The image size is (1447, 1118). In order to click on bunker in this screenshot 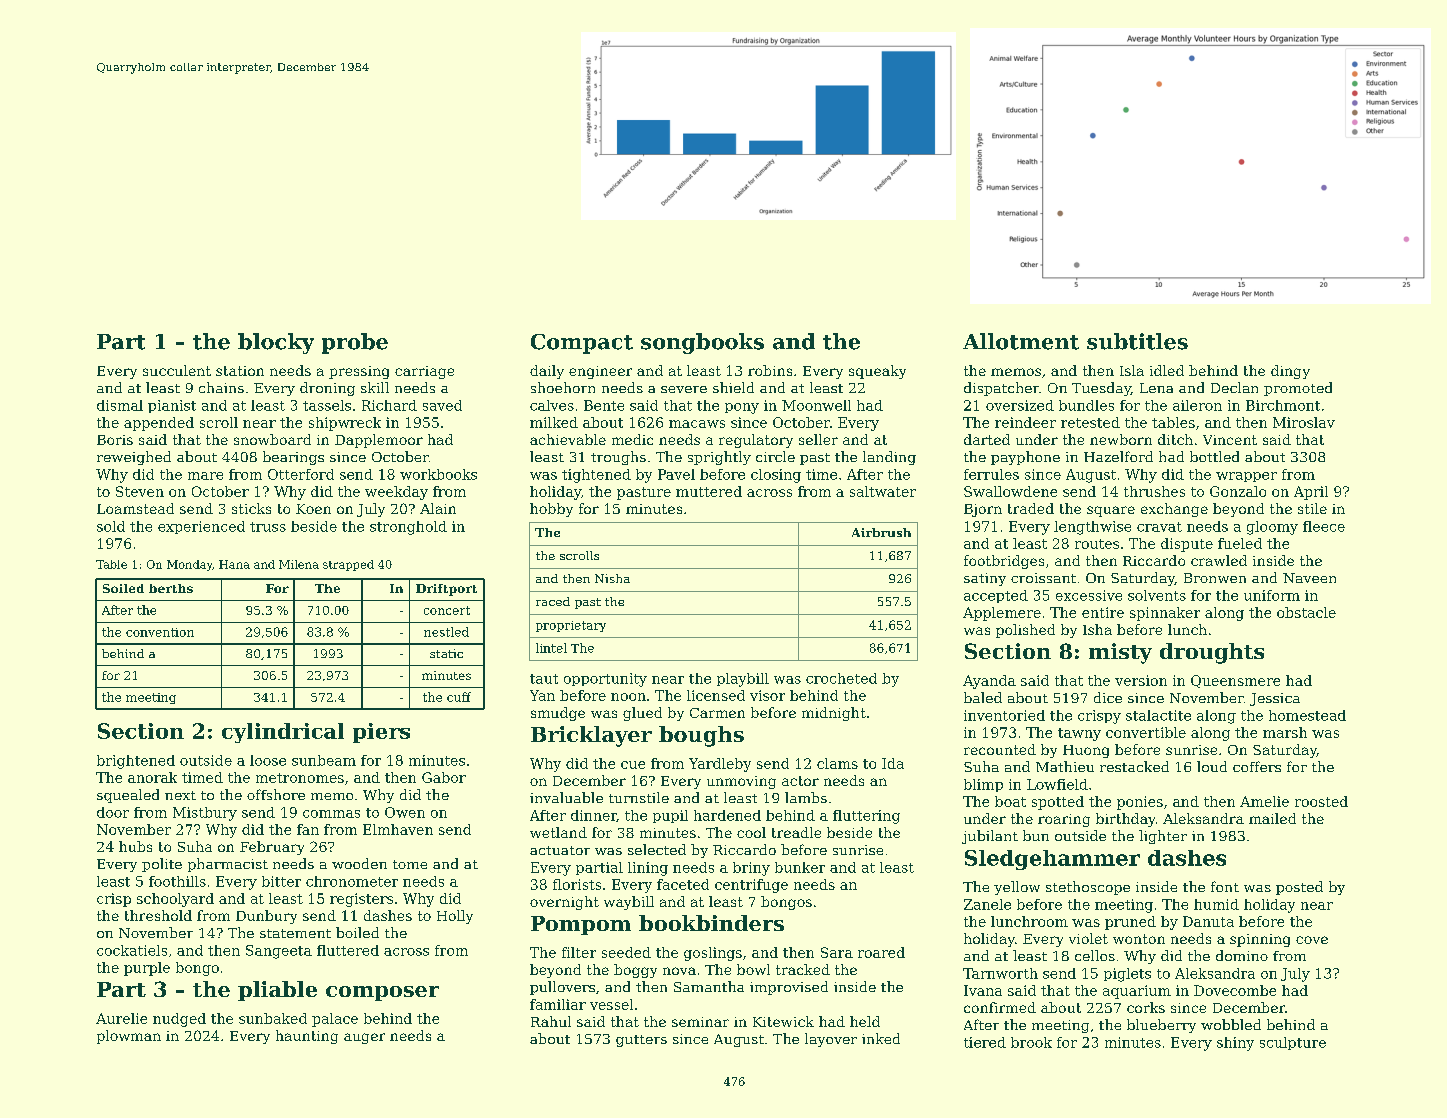, I will do `click(800, 867)`.
